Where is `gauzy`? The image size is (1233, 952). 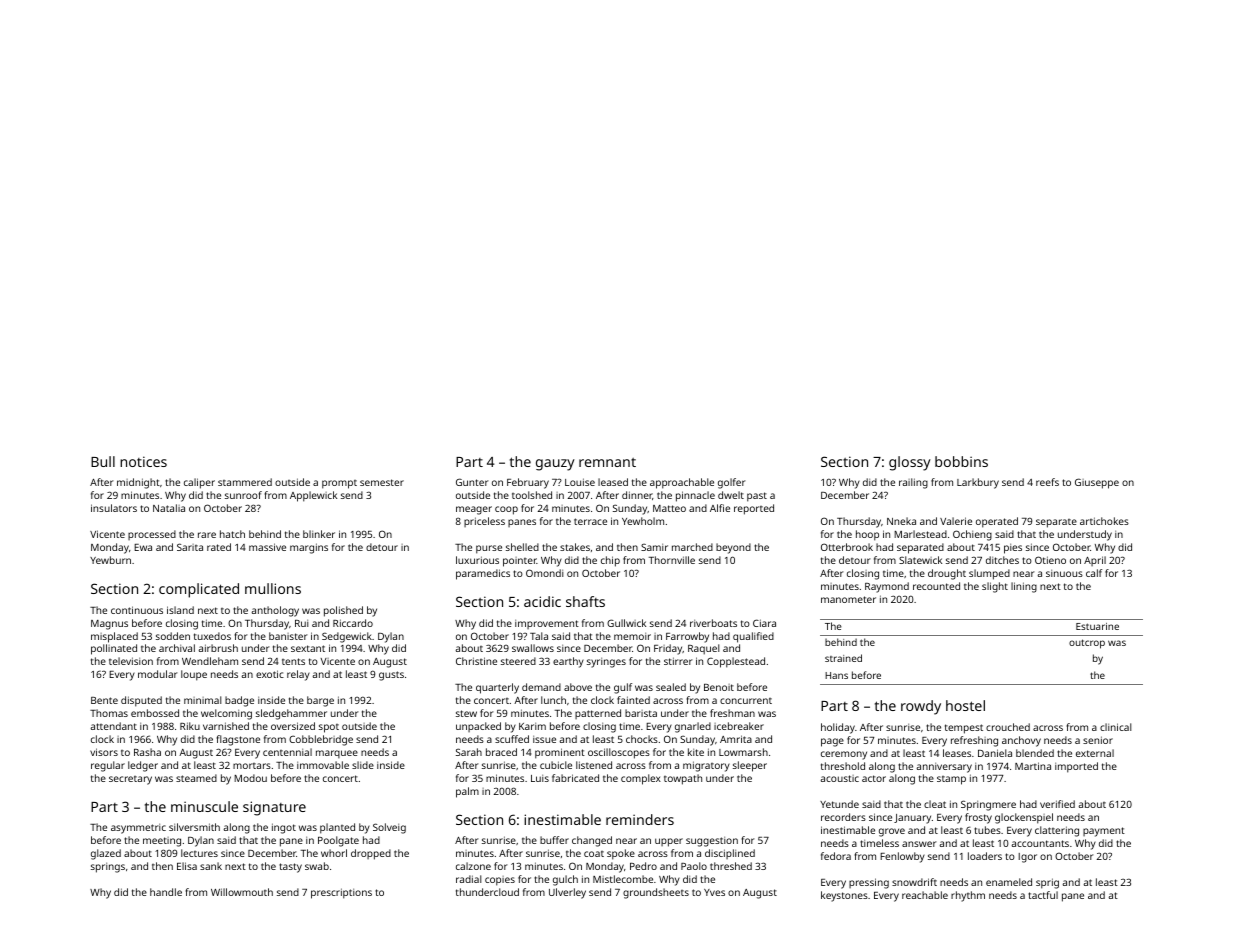
gauzy is located at coordinates (555, 465).
